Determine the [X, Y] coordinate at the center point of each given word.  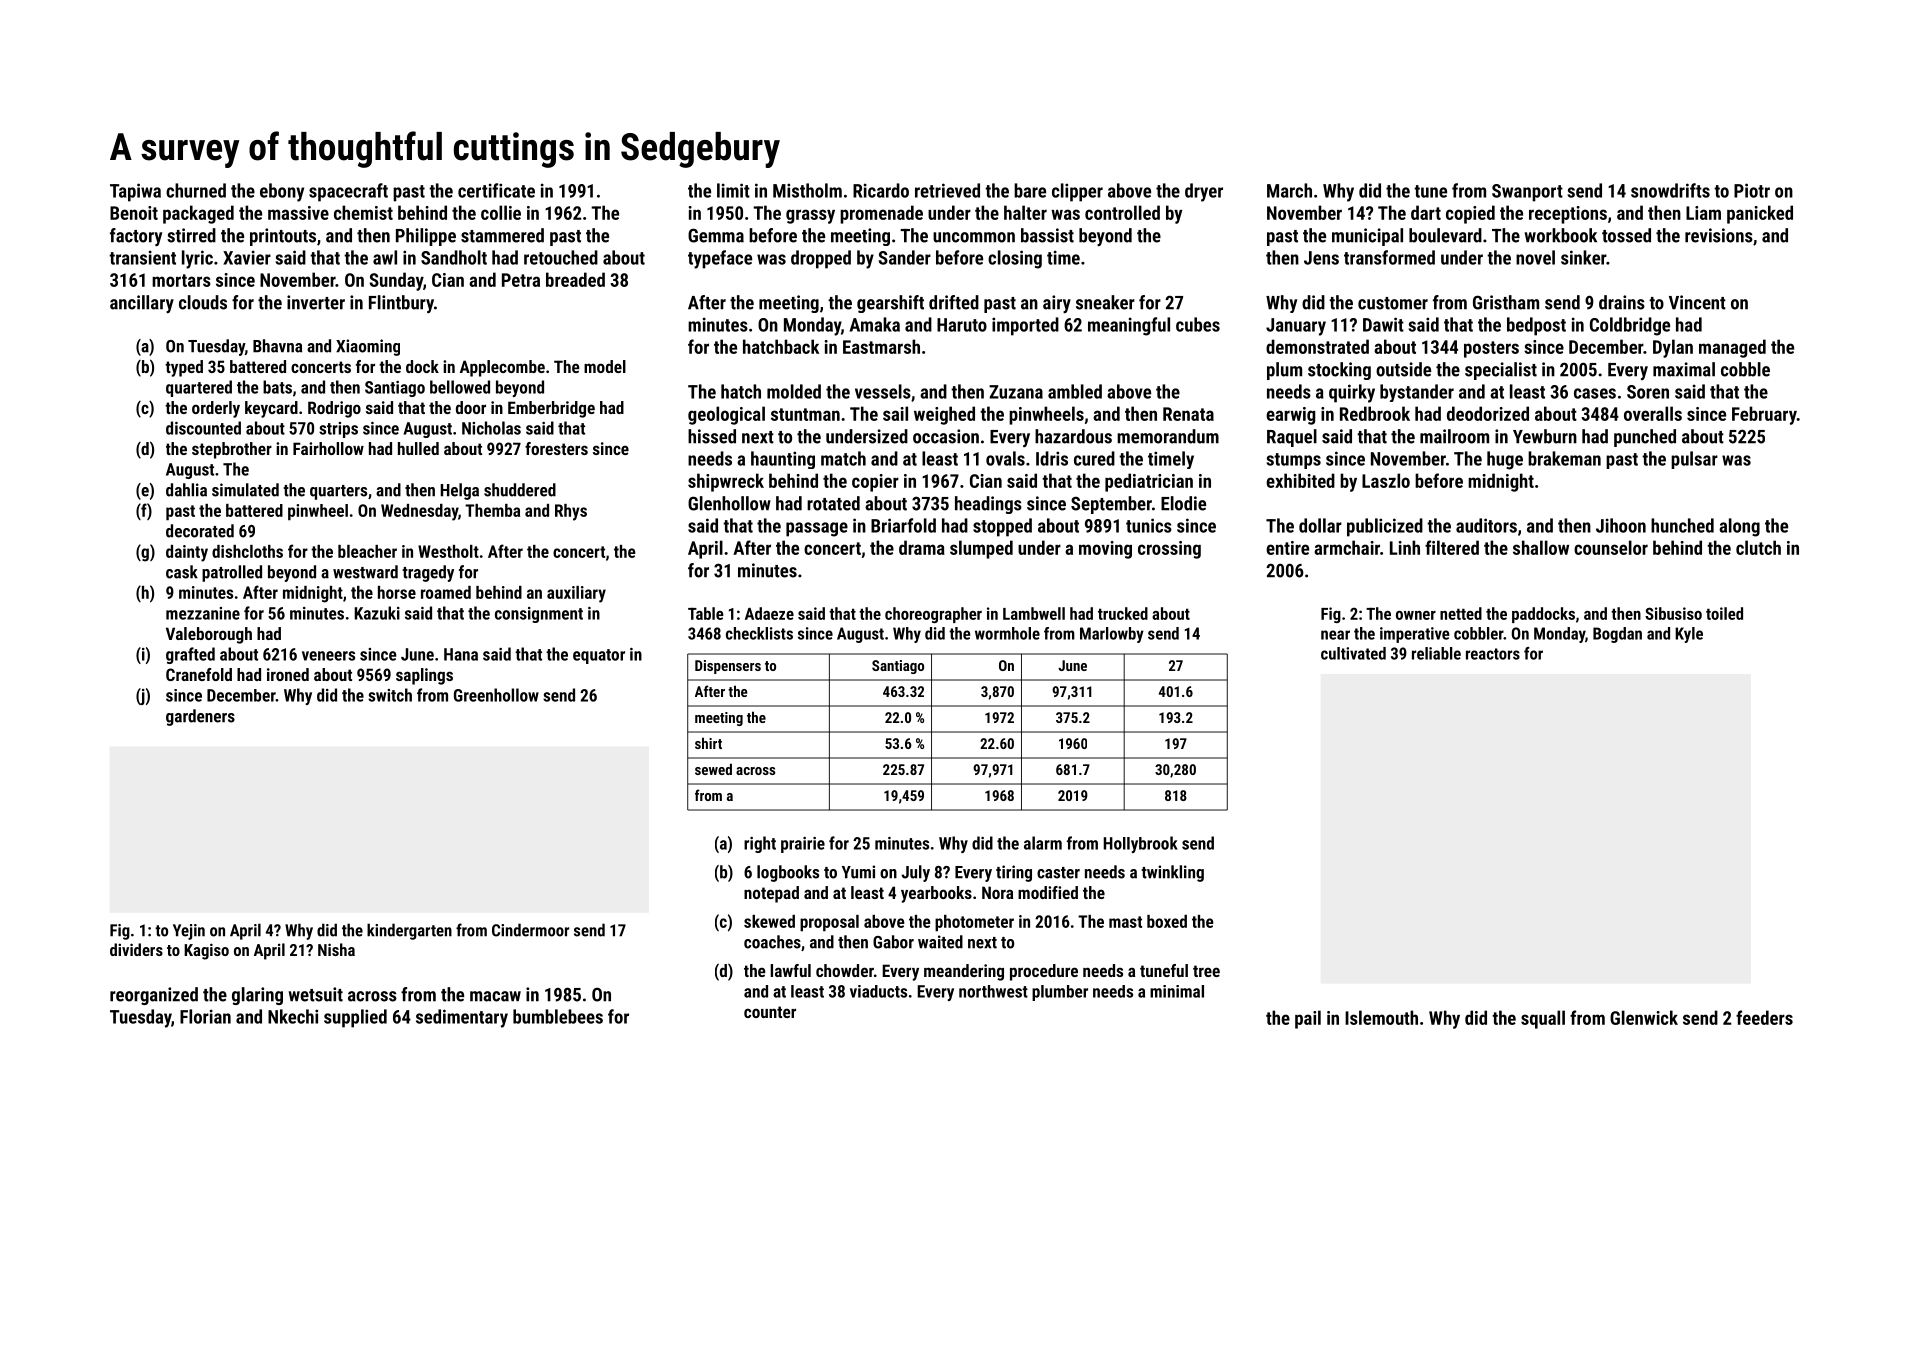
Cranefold [199, 674]
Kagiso [206, 951]
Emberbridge [551, 409]
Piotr [1752, 190]
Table [706, 613]
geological [726, 415]
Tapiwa [135, 192]
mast [1125, 922]
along [1739, 527]
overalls [1653, 413]
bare [1030, 190]
